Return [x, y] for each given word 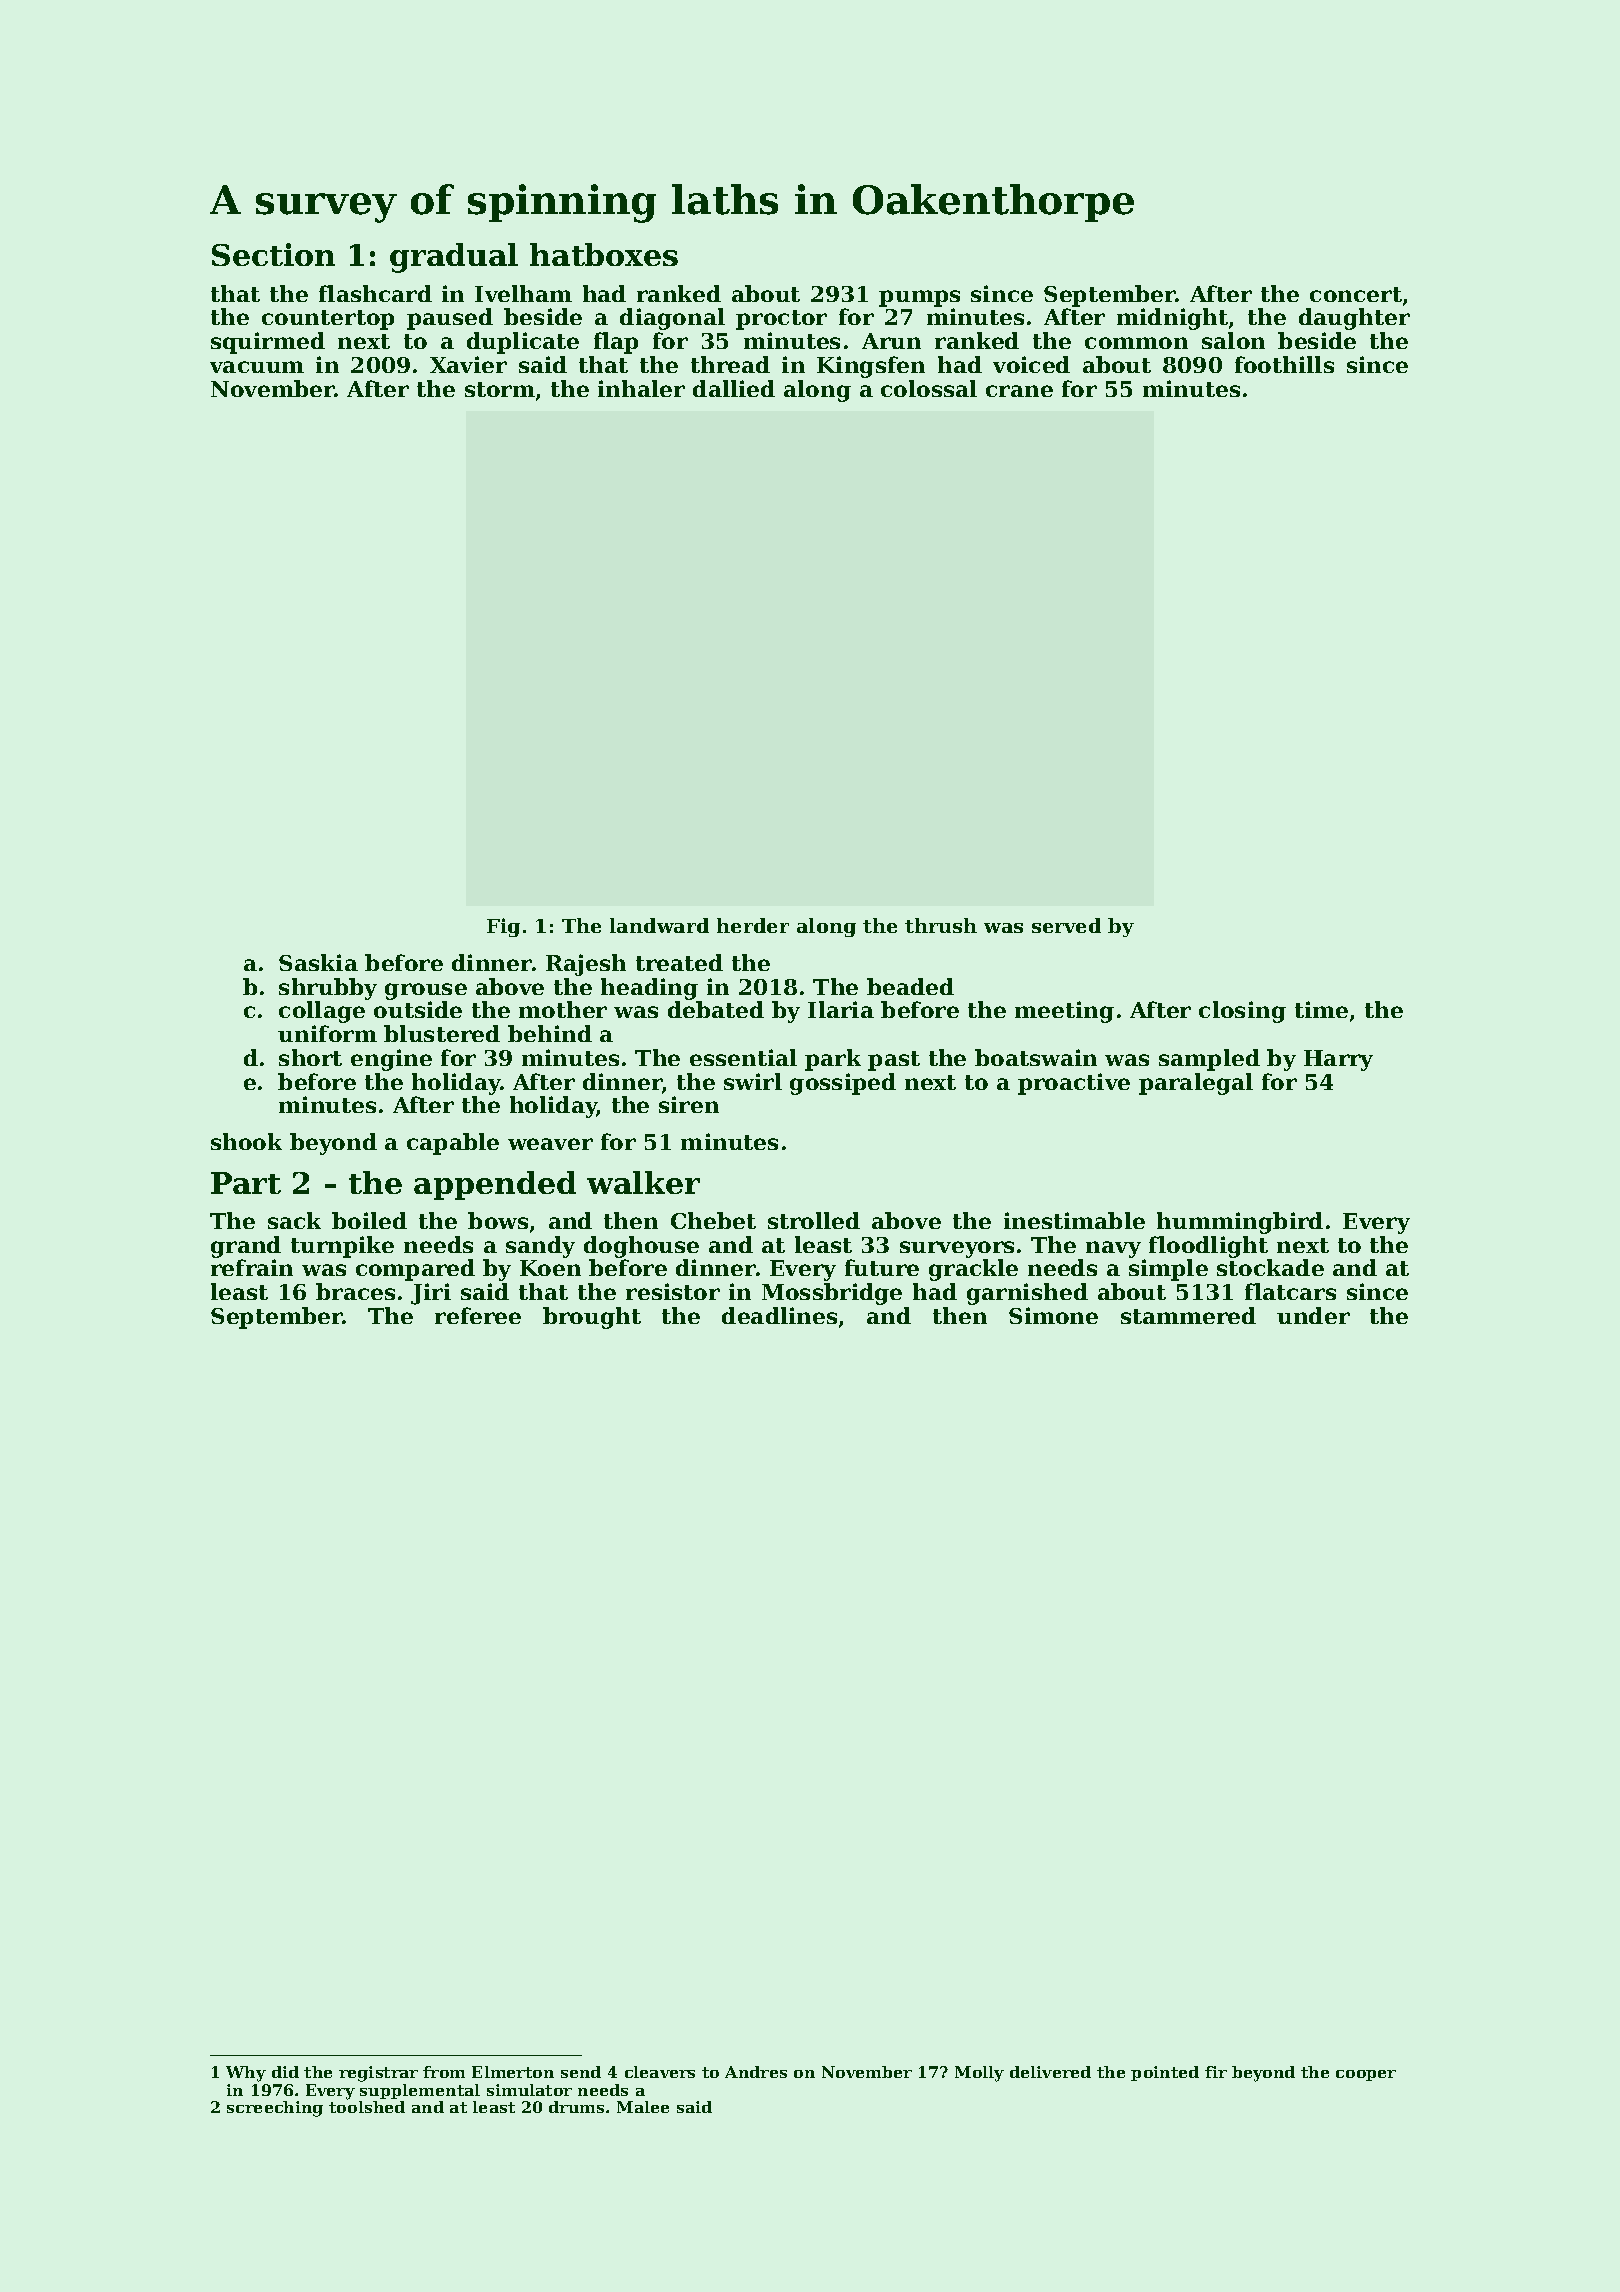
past [894, 1061]
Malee [643, 2107]
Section [273, 254]
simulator [529, 2090]
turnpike [342, 1247]
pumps [919, 298]
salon [1233, 340]
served [1066, 925]
